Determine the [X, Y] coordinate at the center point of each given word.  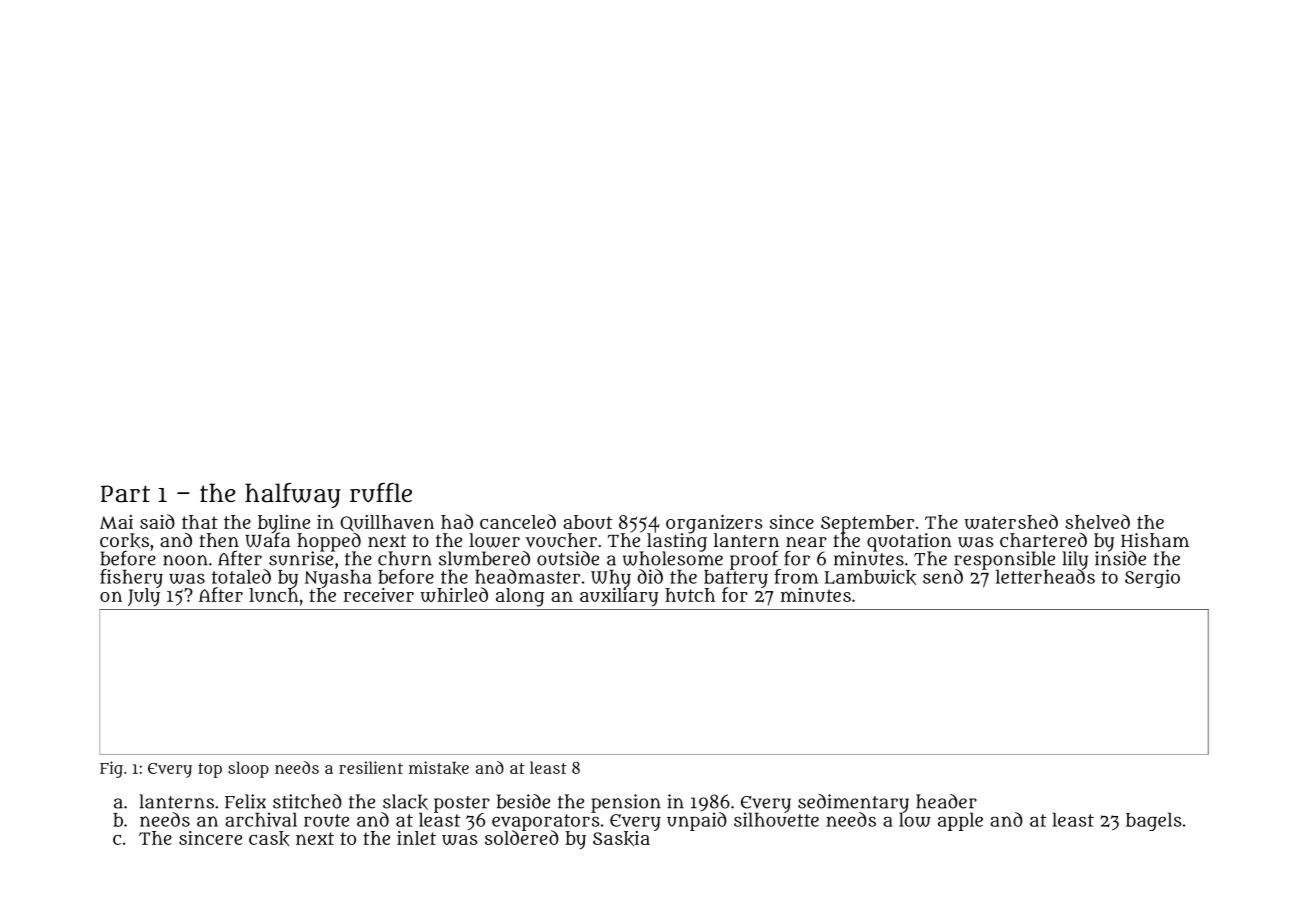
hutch [690, 595]
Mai [116, 522]
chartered [1043, 540]
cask [269, 838]
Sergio [1152, 578]
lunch [274, 595]
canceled [518, 521]
